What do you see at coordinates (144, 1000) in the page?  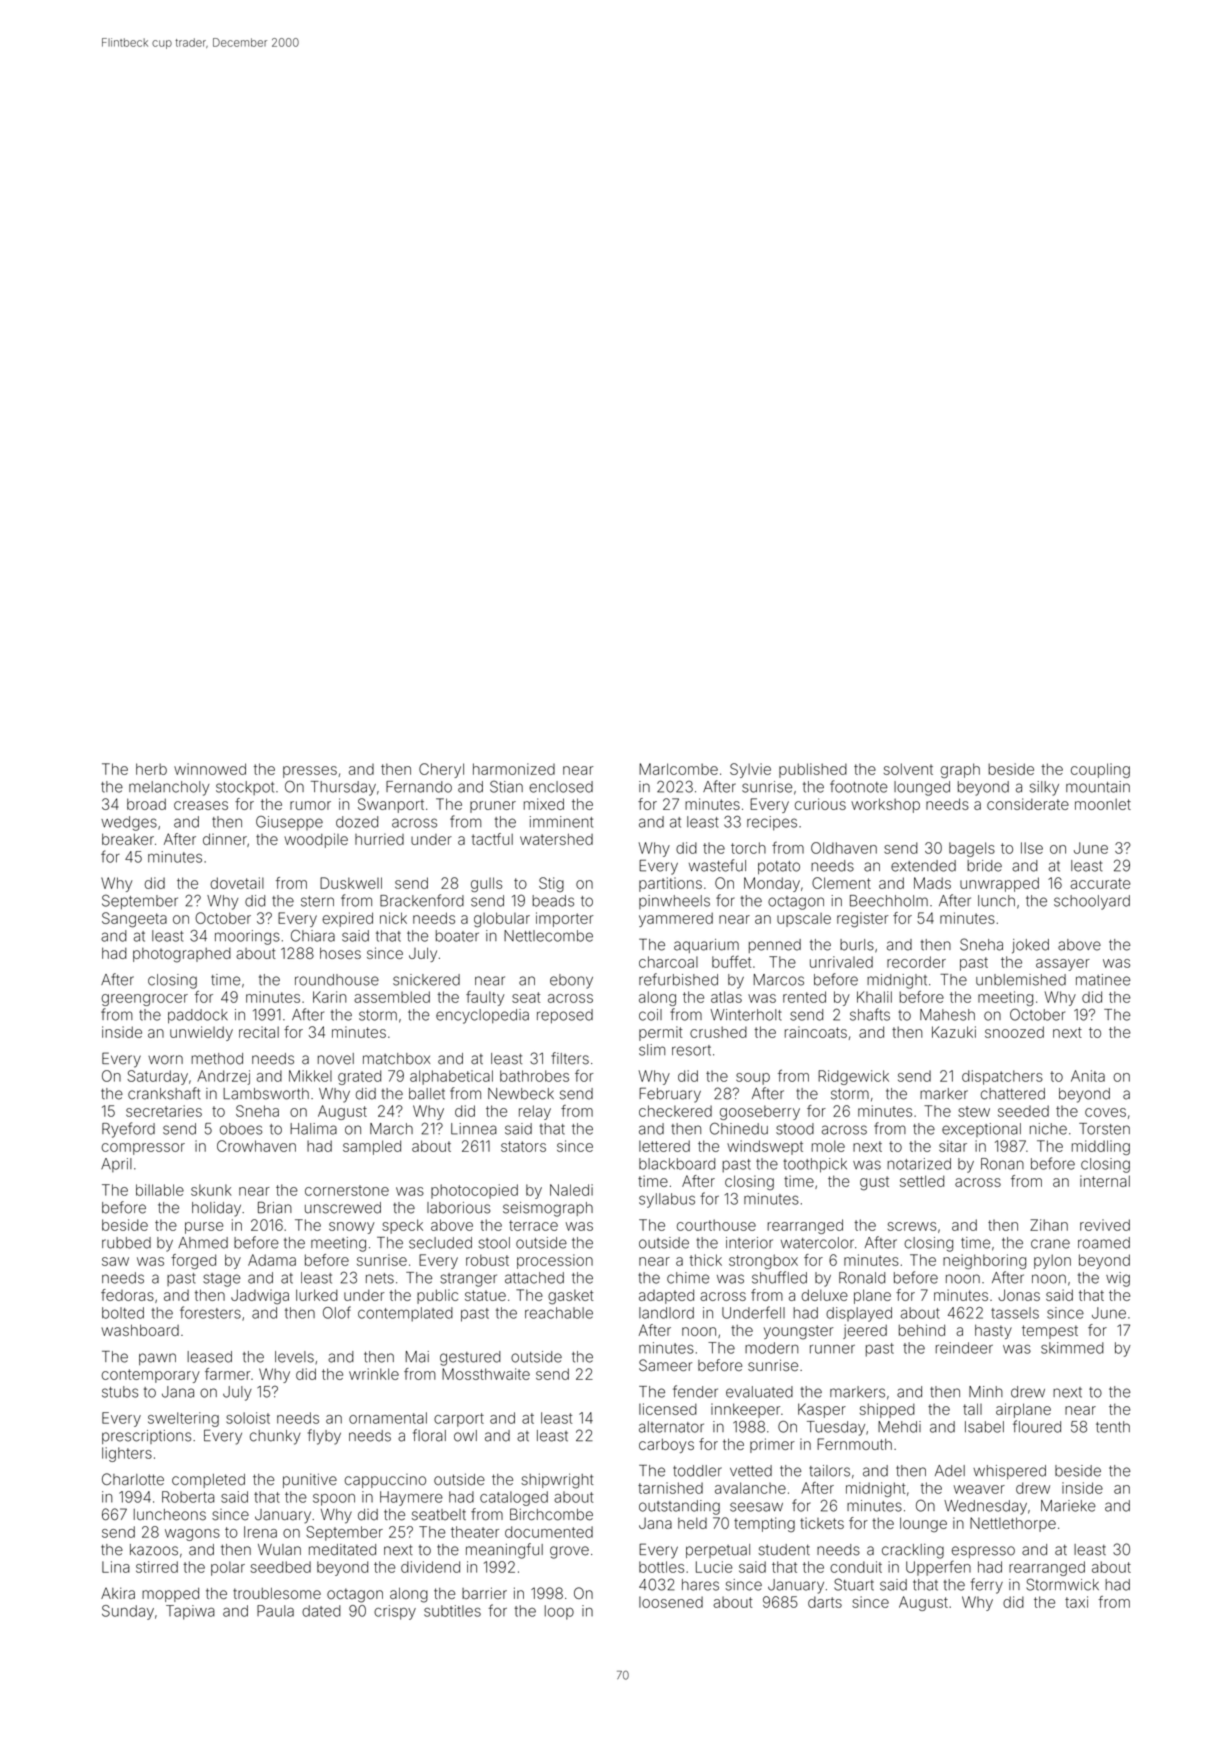 I see `greengrocer` at bounding box center [144, 1000].
